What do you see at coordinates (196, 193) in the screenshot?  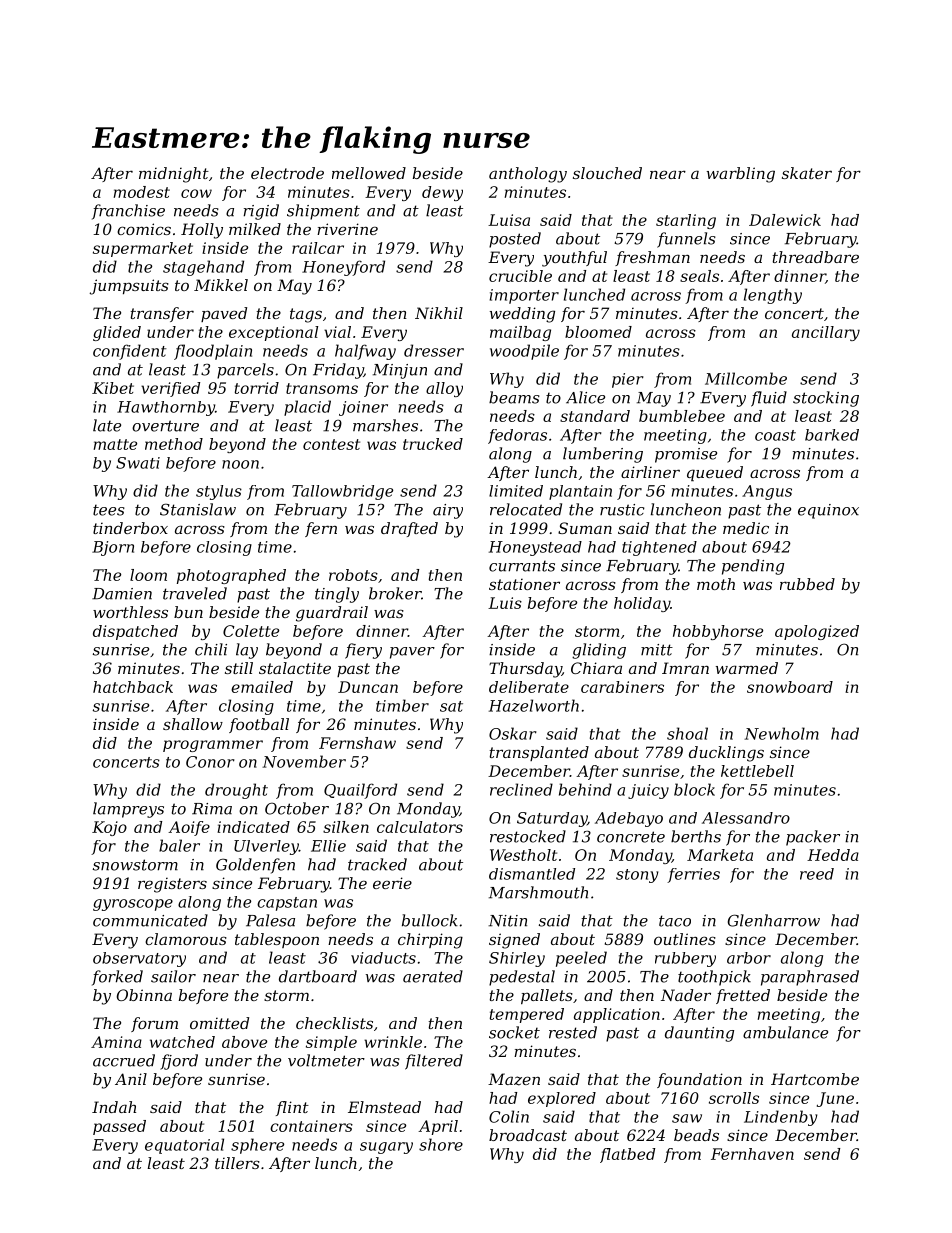 I see `cow` at bounding box center [196, 193].
